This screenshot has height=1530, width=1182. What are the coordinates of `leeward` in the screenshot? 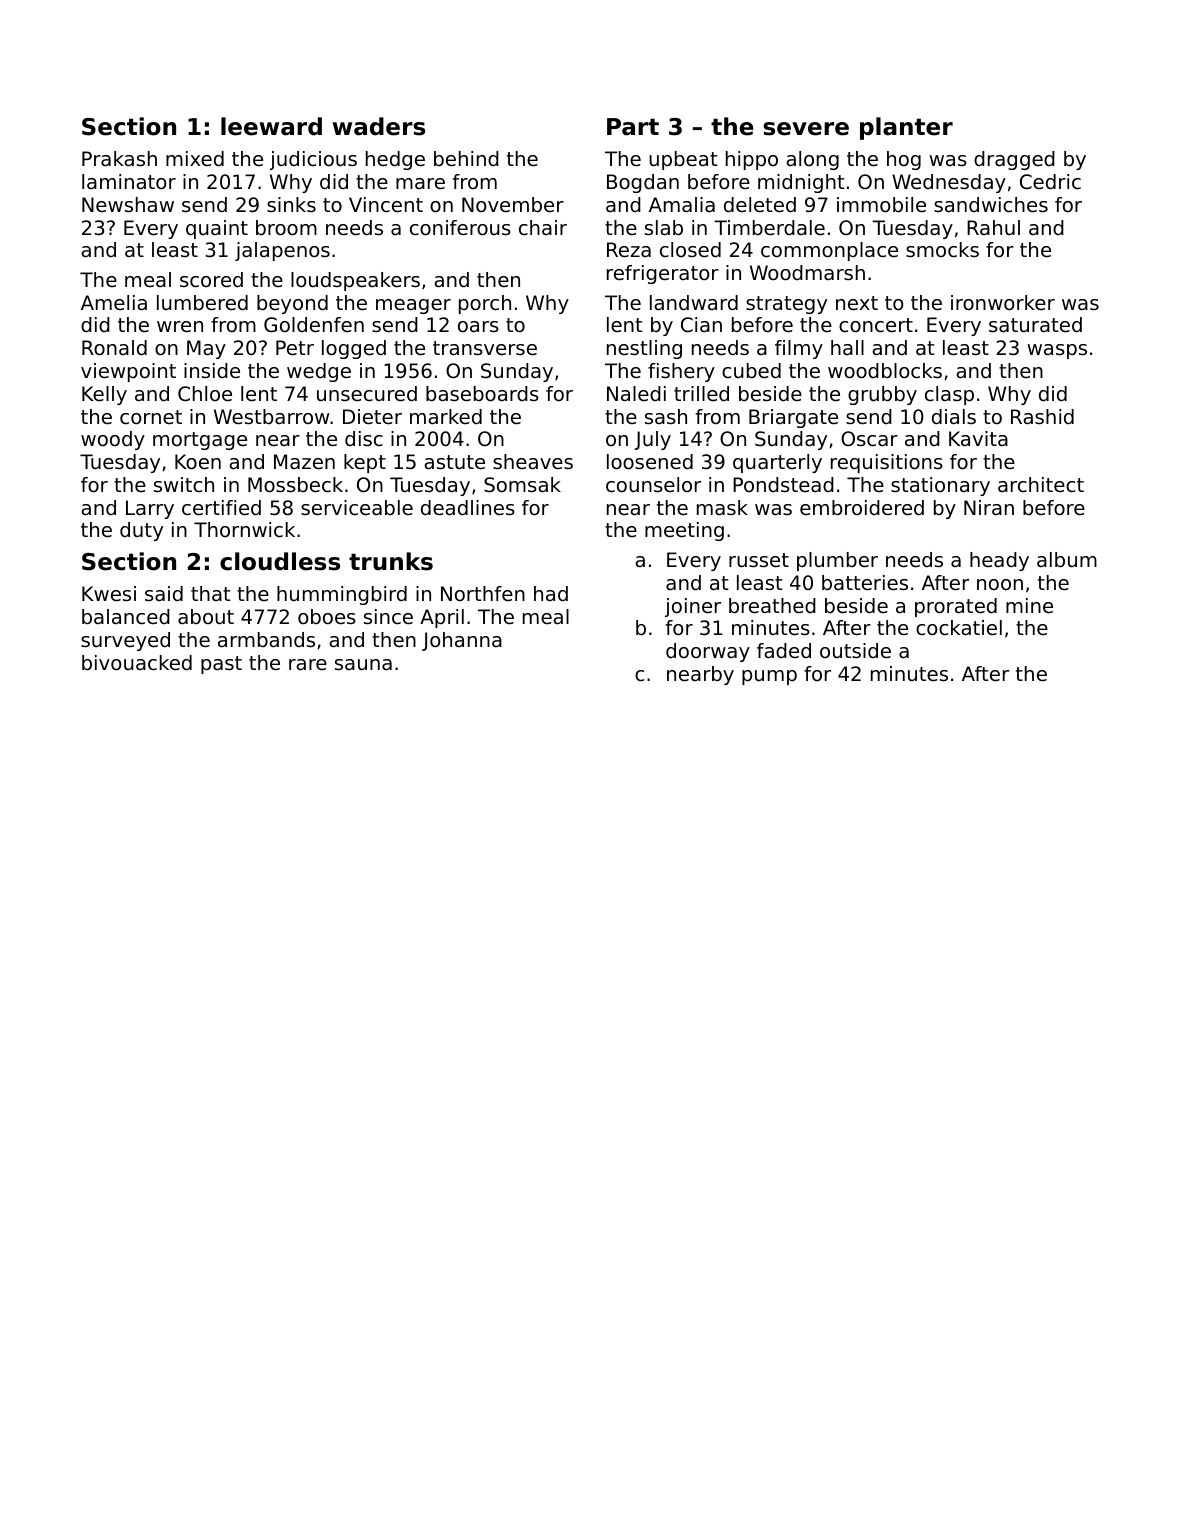 It's located at (271, 126).
